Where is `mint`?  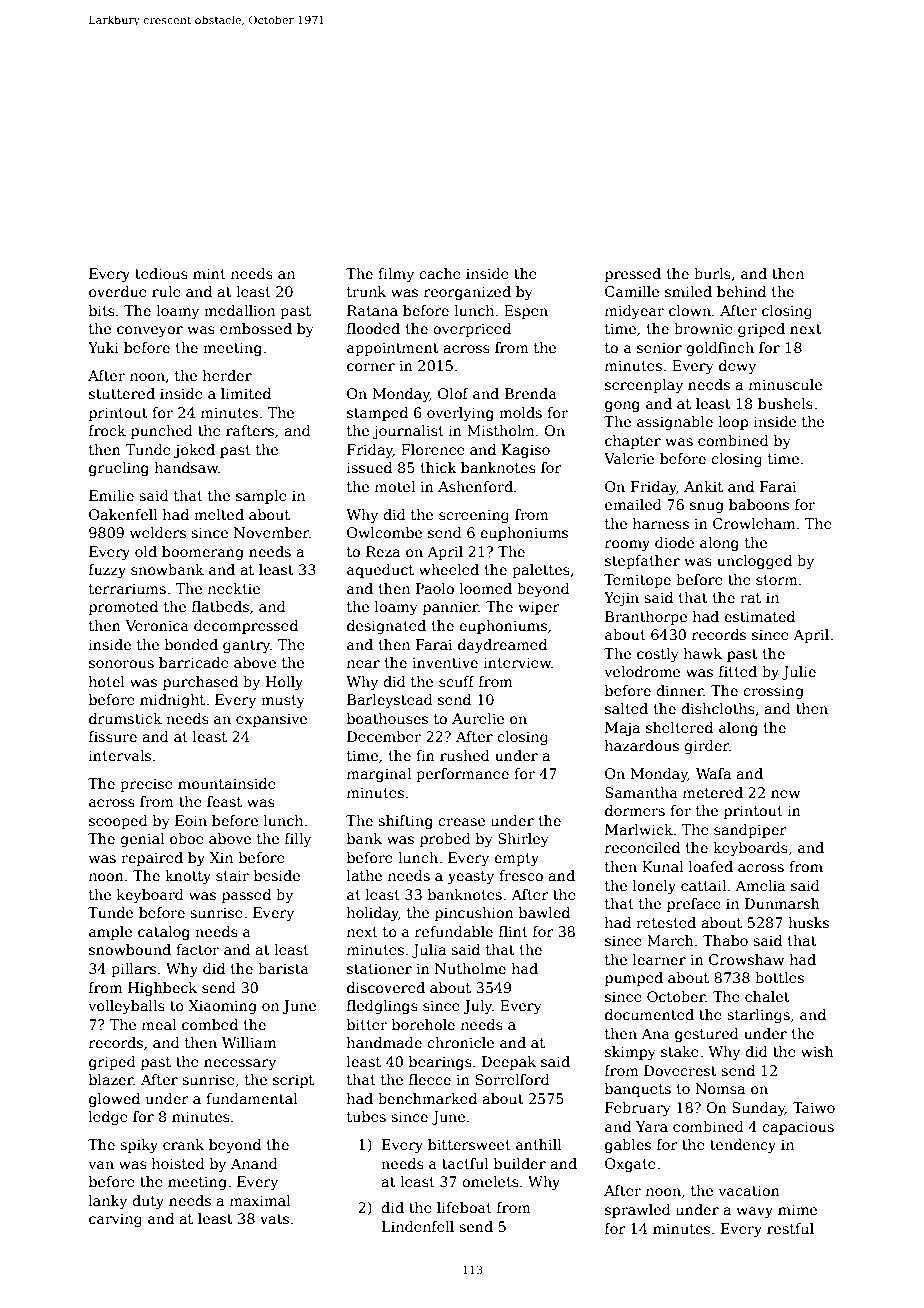 mint is located at coordinates (209, 273).
